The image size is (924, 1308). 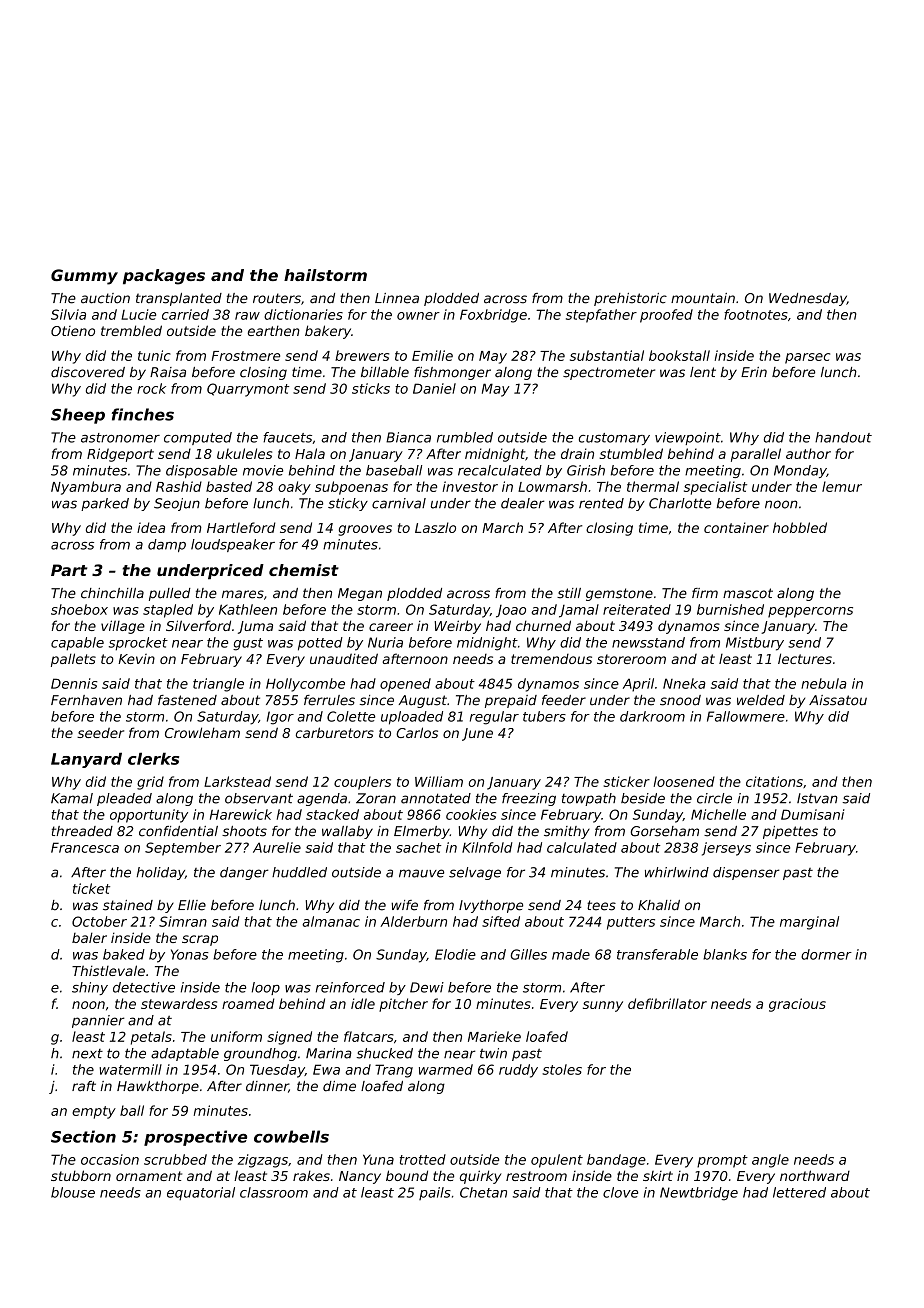 I want to click on Weirby, so click(x=457, y=627).
